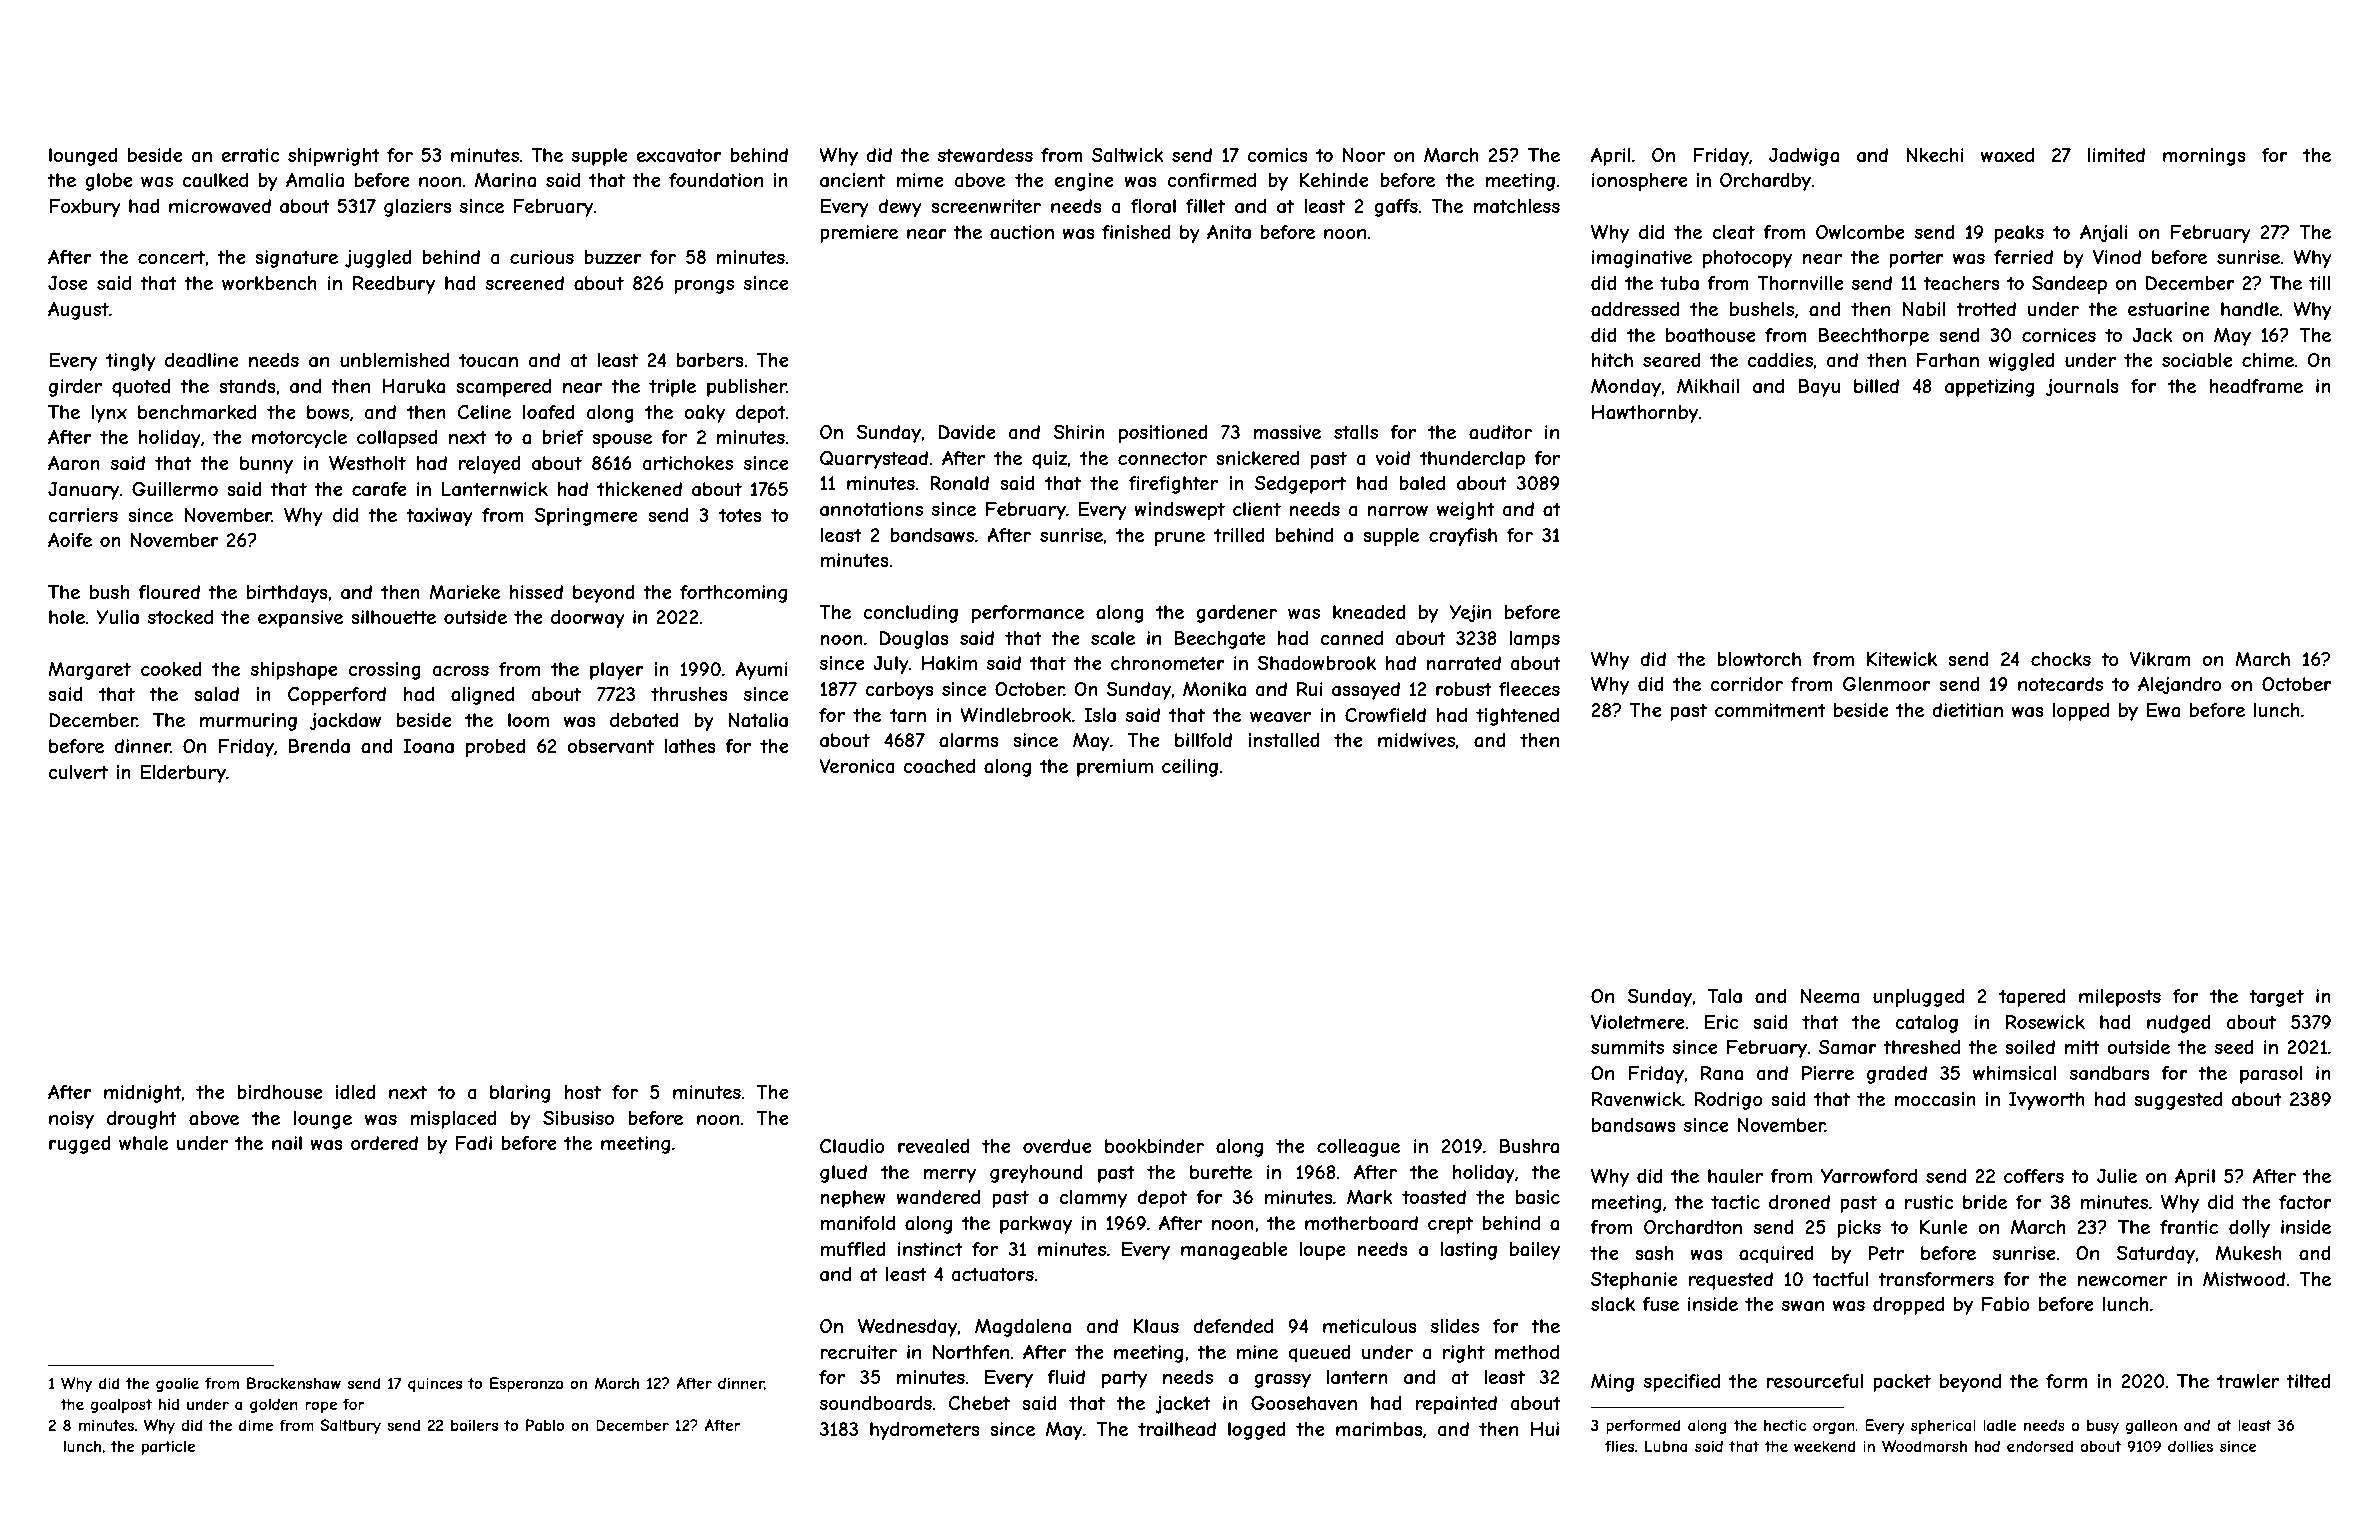  Describe the element at coordinates (2061, 659) in the screenshot. I see `chocks` at that location.
